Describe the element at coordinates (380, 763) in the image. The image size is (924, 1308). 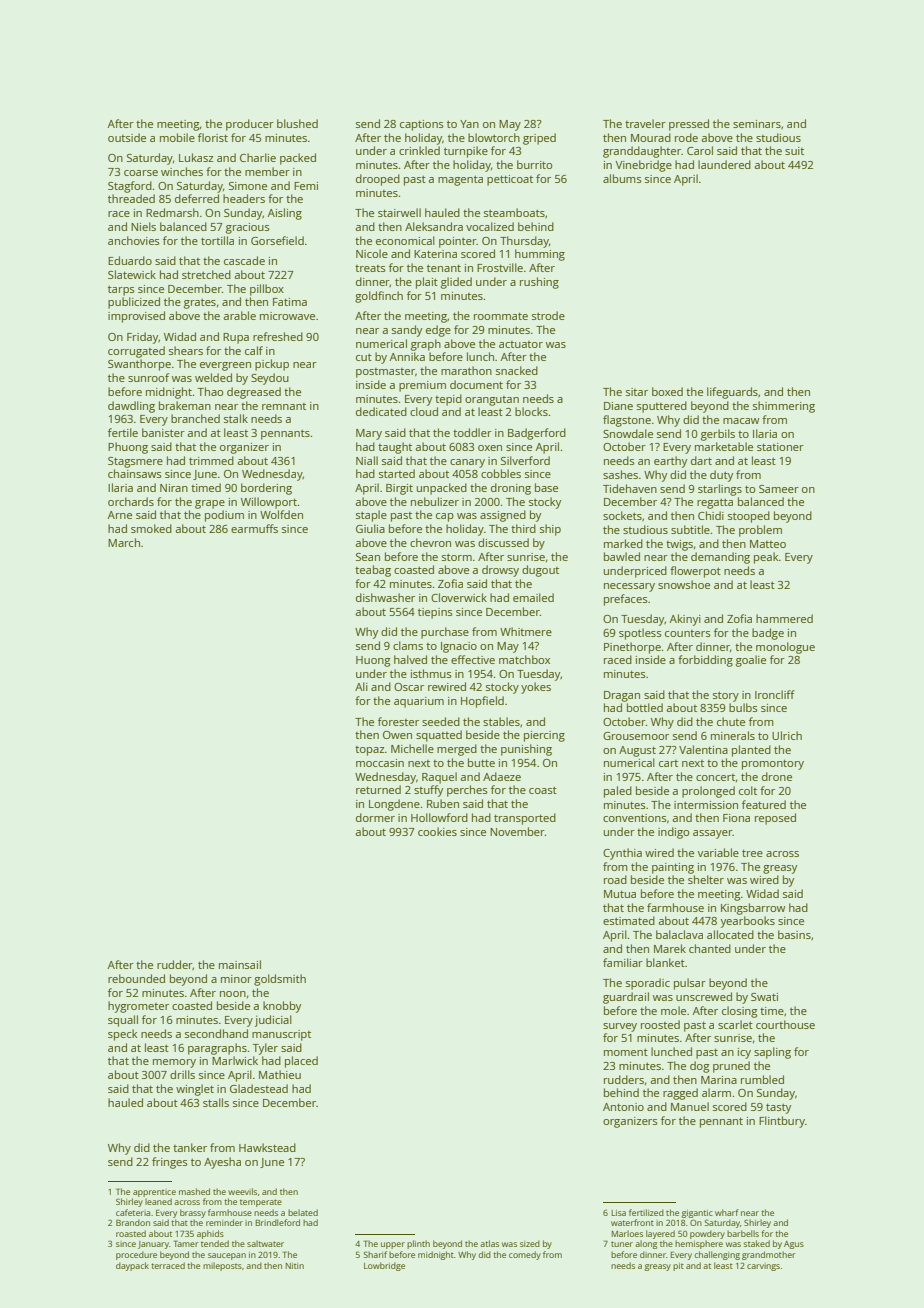
I see `moccasin` at that location.
